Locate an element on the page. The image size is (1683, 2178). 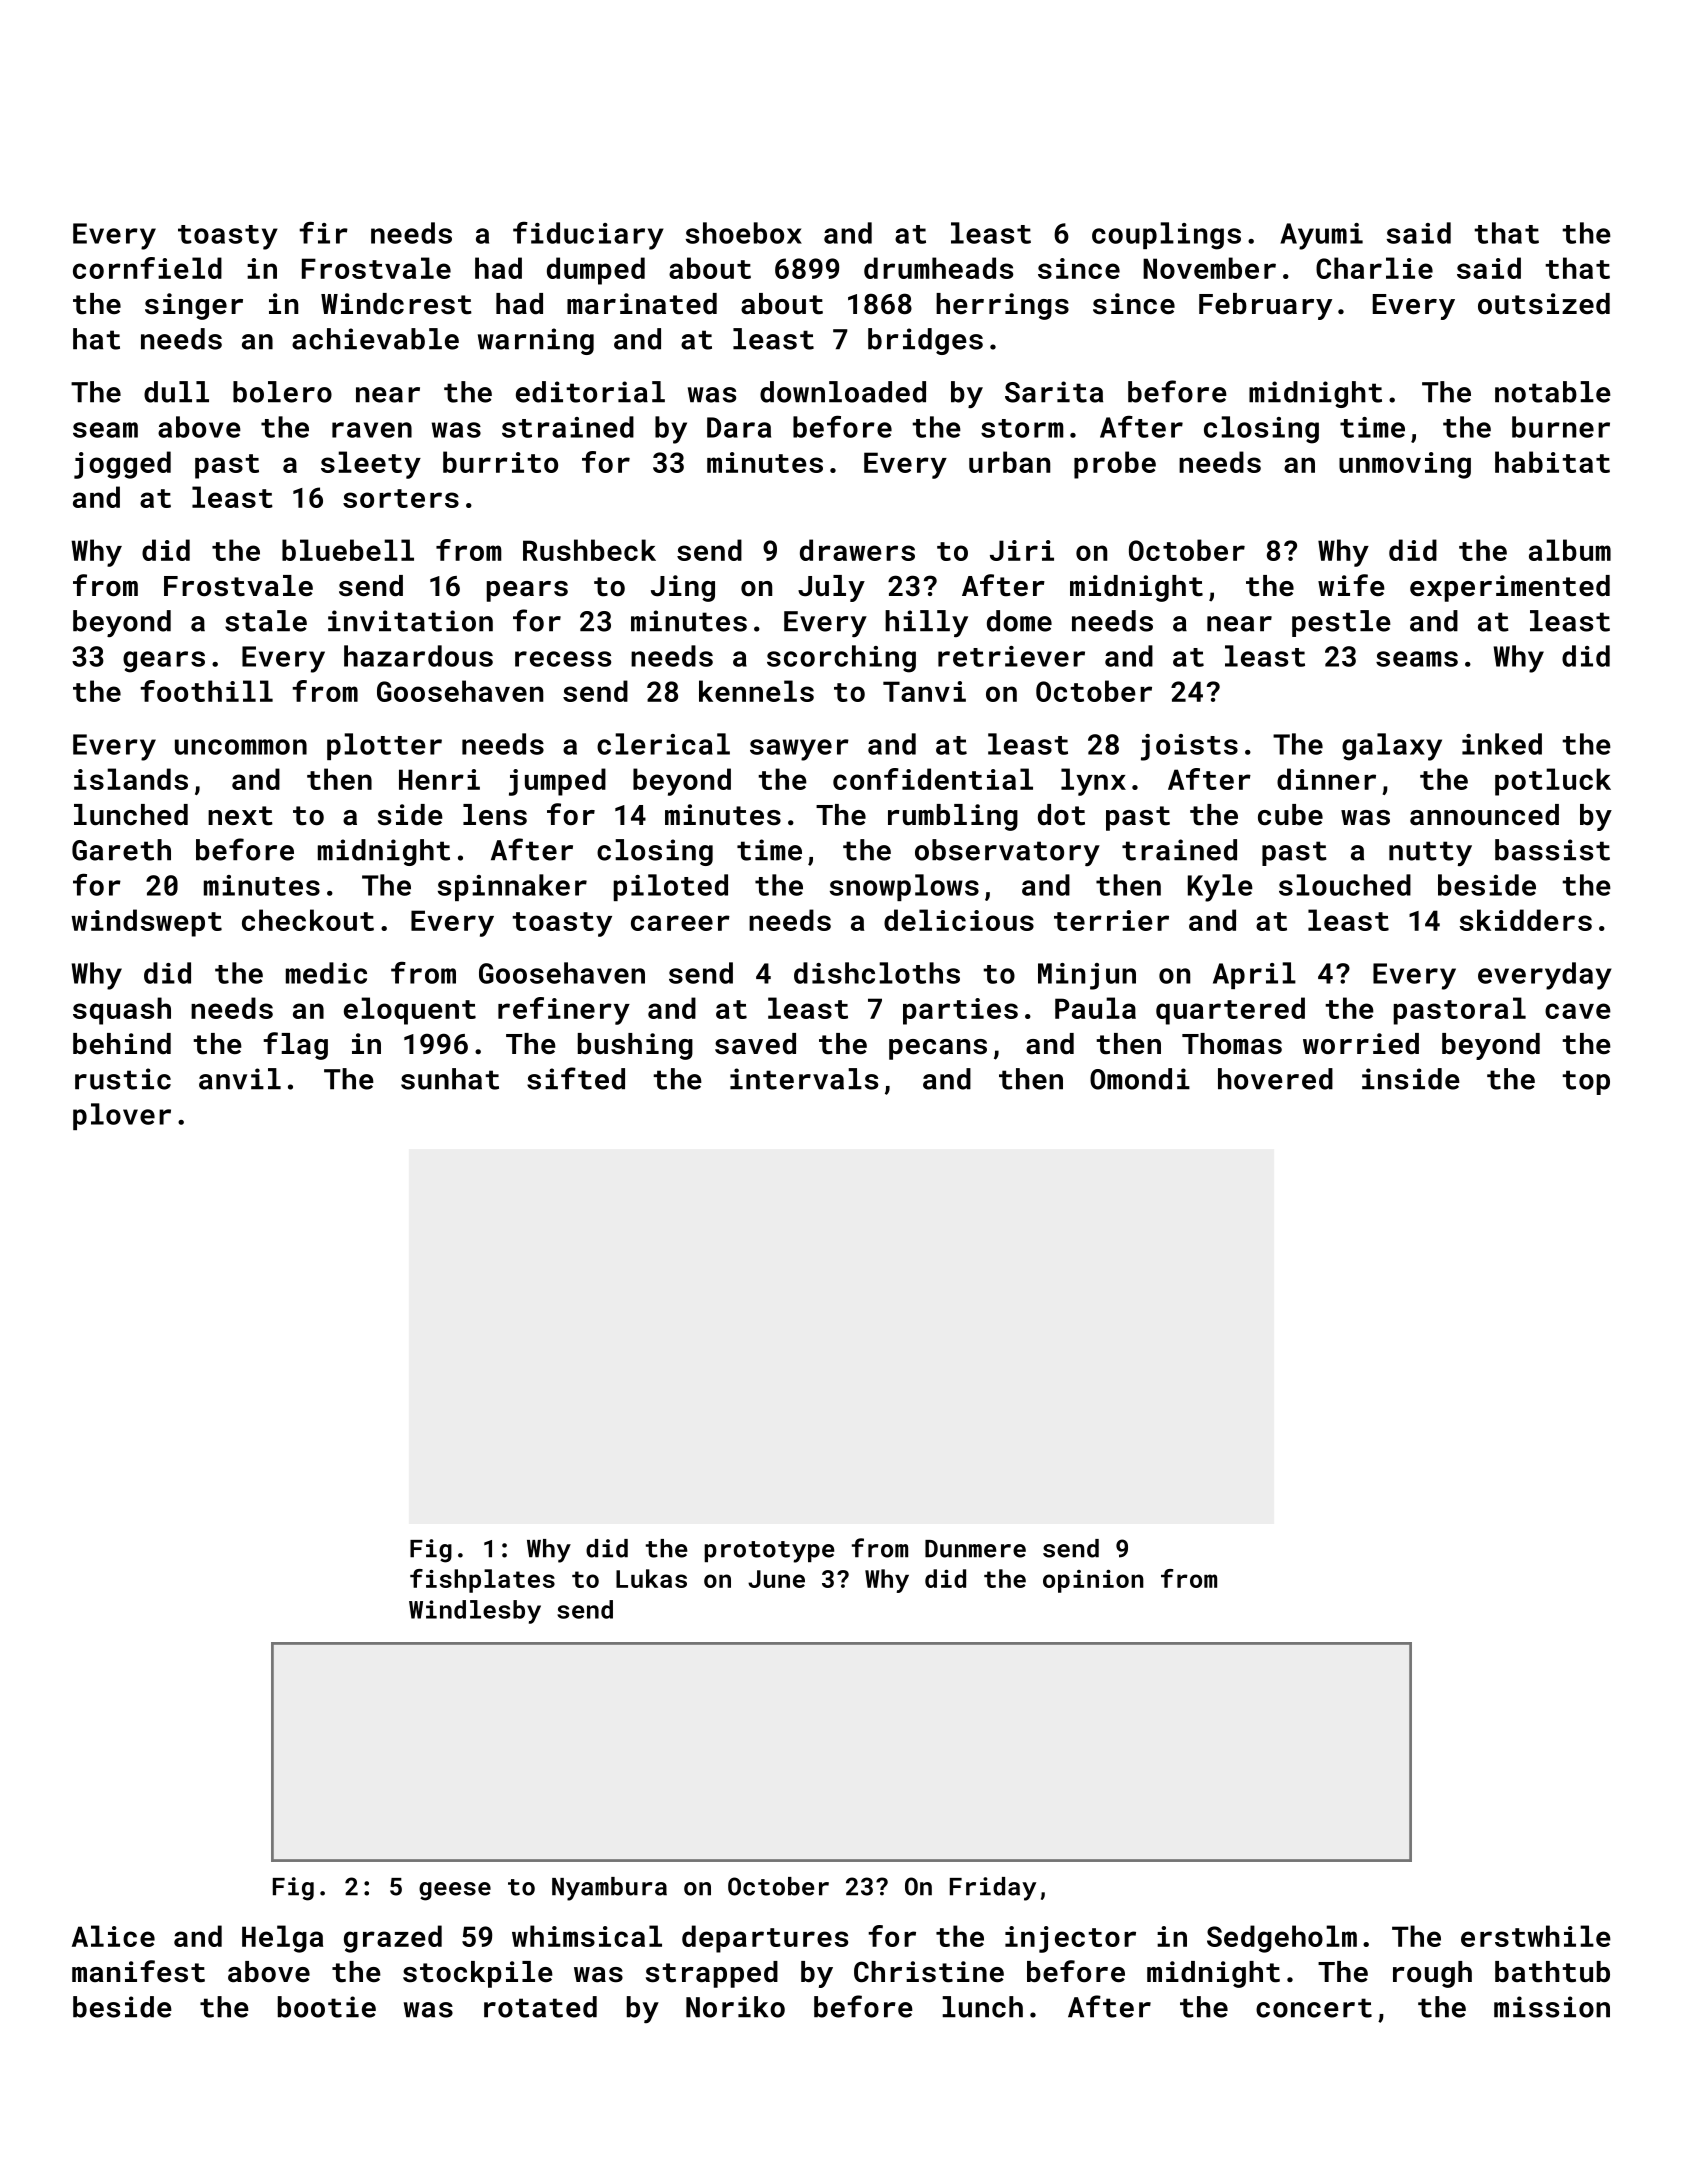
flag is located at coordinates (295, 1046).
